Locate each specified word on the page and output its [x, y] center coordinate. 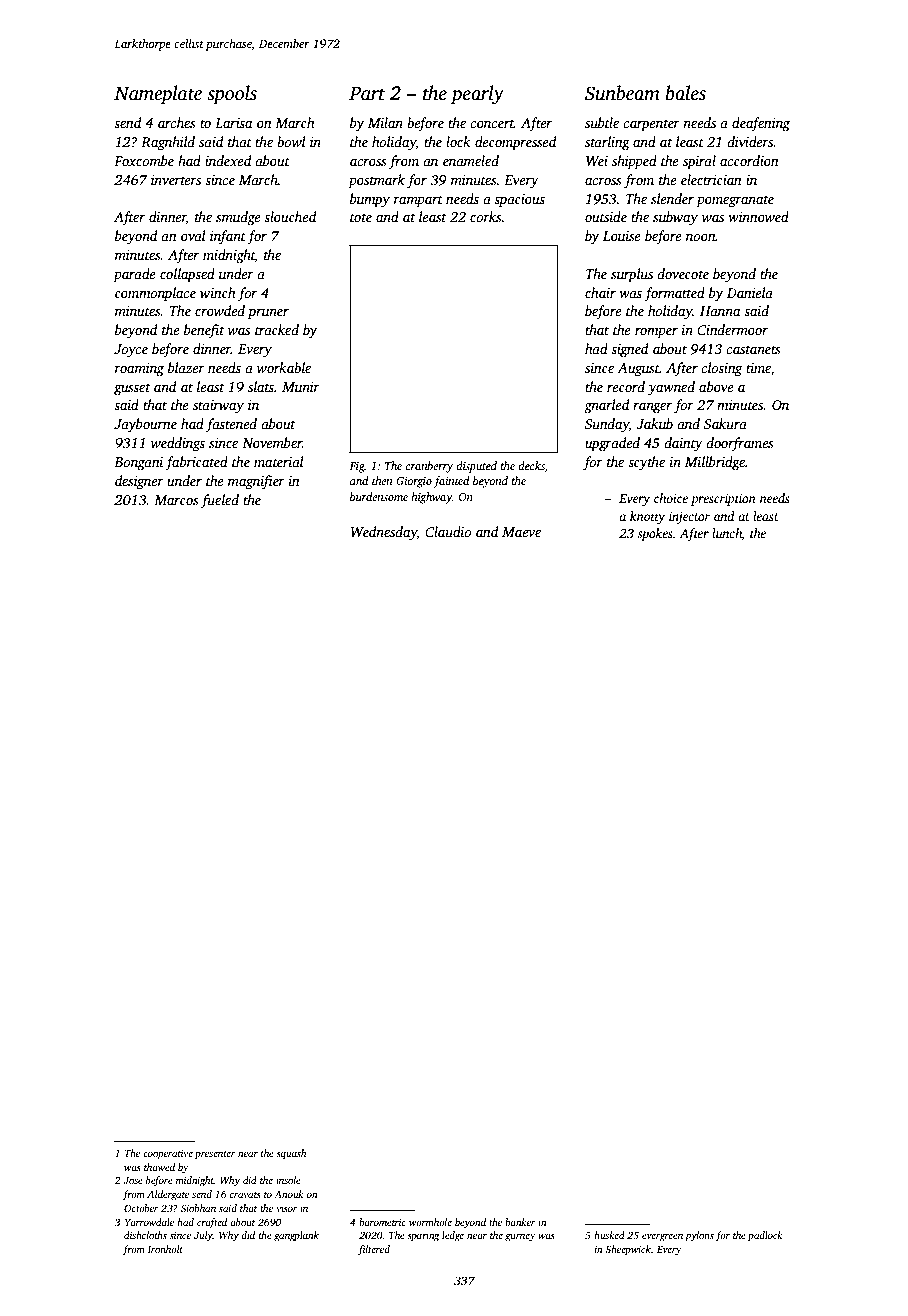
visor [287, 1208]
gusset [132, 389]
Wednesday [384, 533]
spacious [519, 200]
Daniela [750, 292]
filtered [374, 1250]
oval [193, 235]
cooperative [168, 1155]
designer [139, 482]
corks [486, 216]
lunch [727, 533]
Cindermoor [732, 329]
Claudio [448, 531]
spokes [655, 534]
